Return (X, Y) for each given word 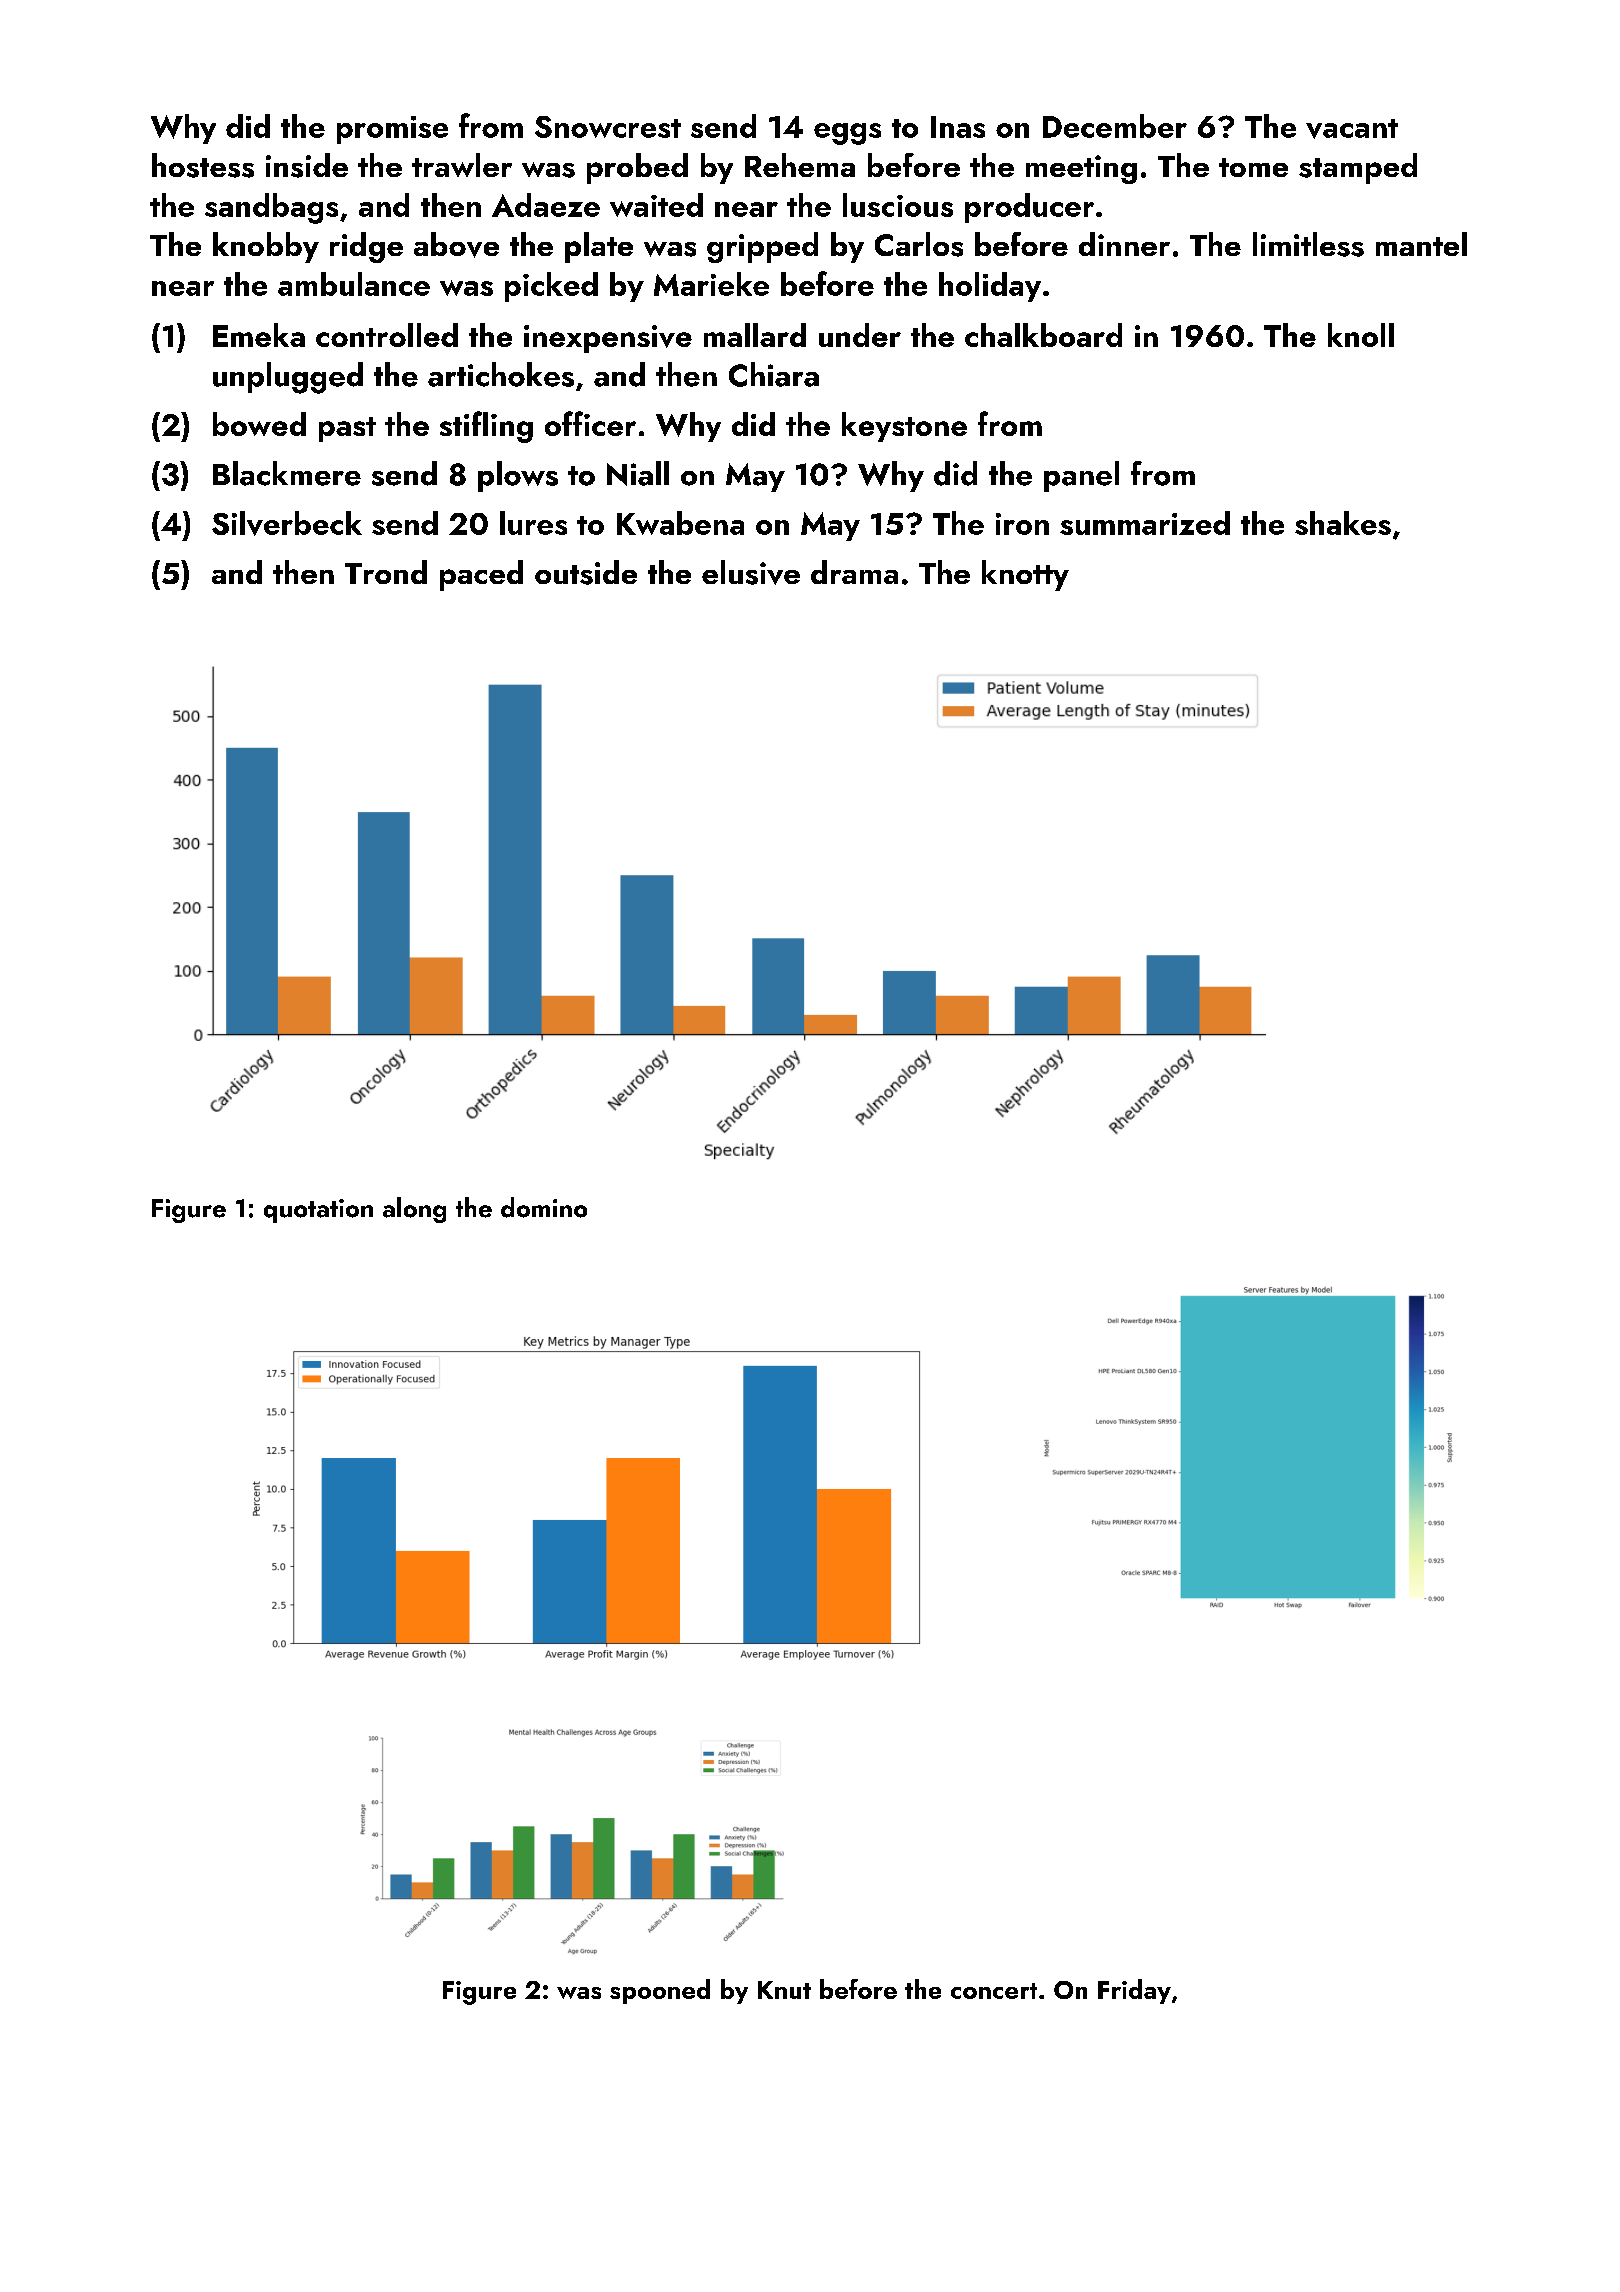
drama (854, 572)
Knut (784, 1990)
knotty (1025, 575)
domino (544, 1207)
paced (481, 575)
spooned (660, 1991)
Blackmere (287, 473)
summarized (1145, 523)
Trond (386, 572)
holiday (990, 287)
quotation (318, 1211)
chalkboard (1043, 335)
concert (994, 1991)
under (860, 335)
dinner (1124, 244)
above (456, 245)
